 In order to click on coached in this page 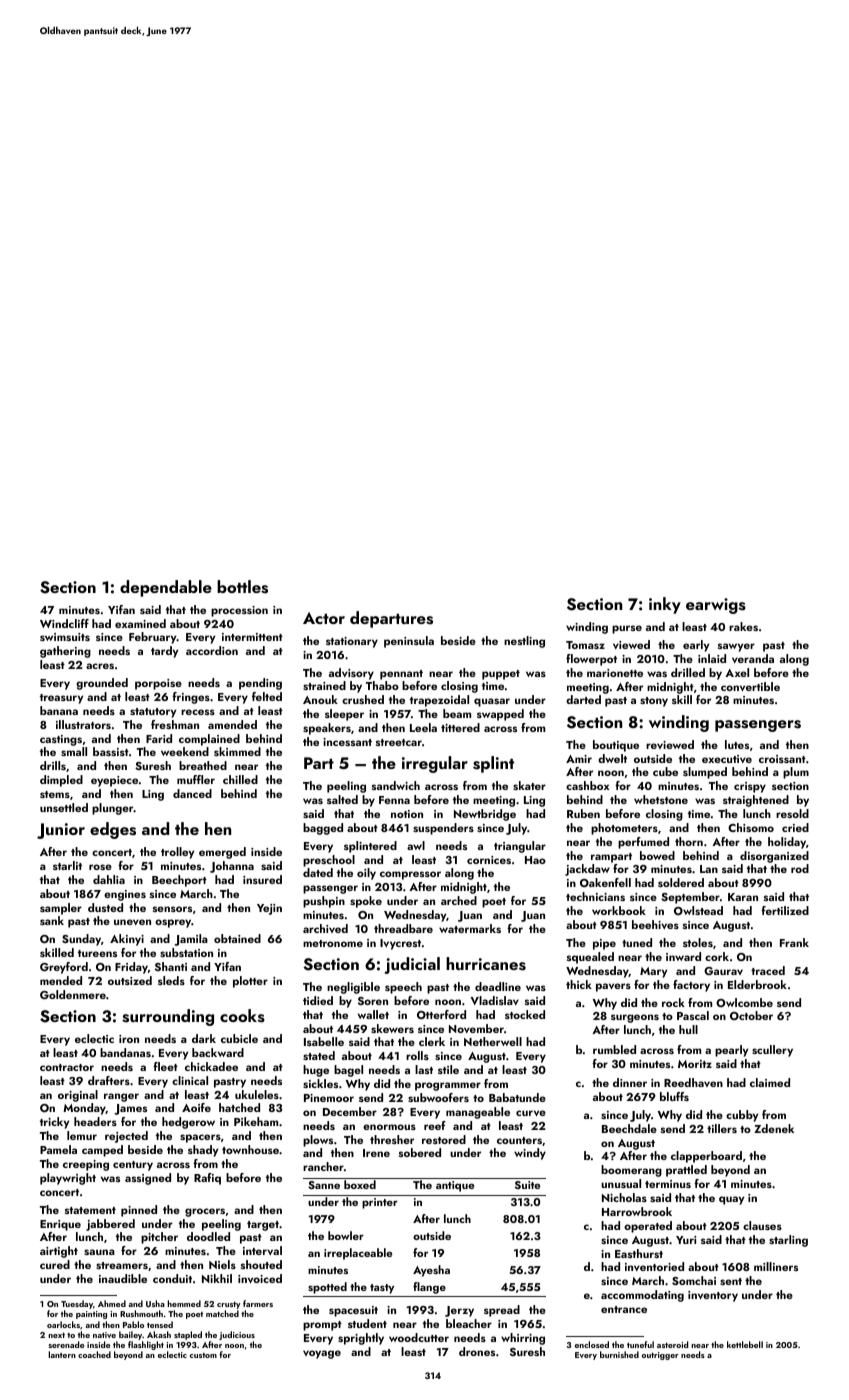, I will do `click(94, 1354)`.
